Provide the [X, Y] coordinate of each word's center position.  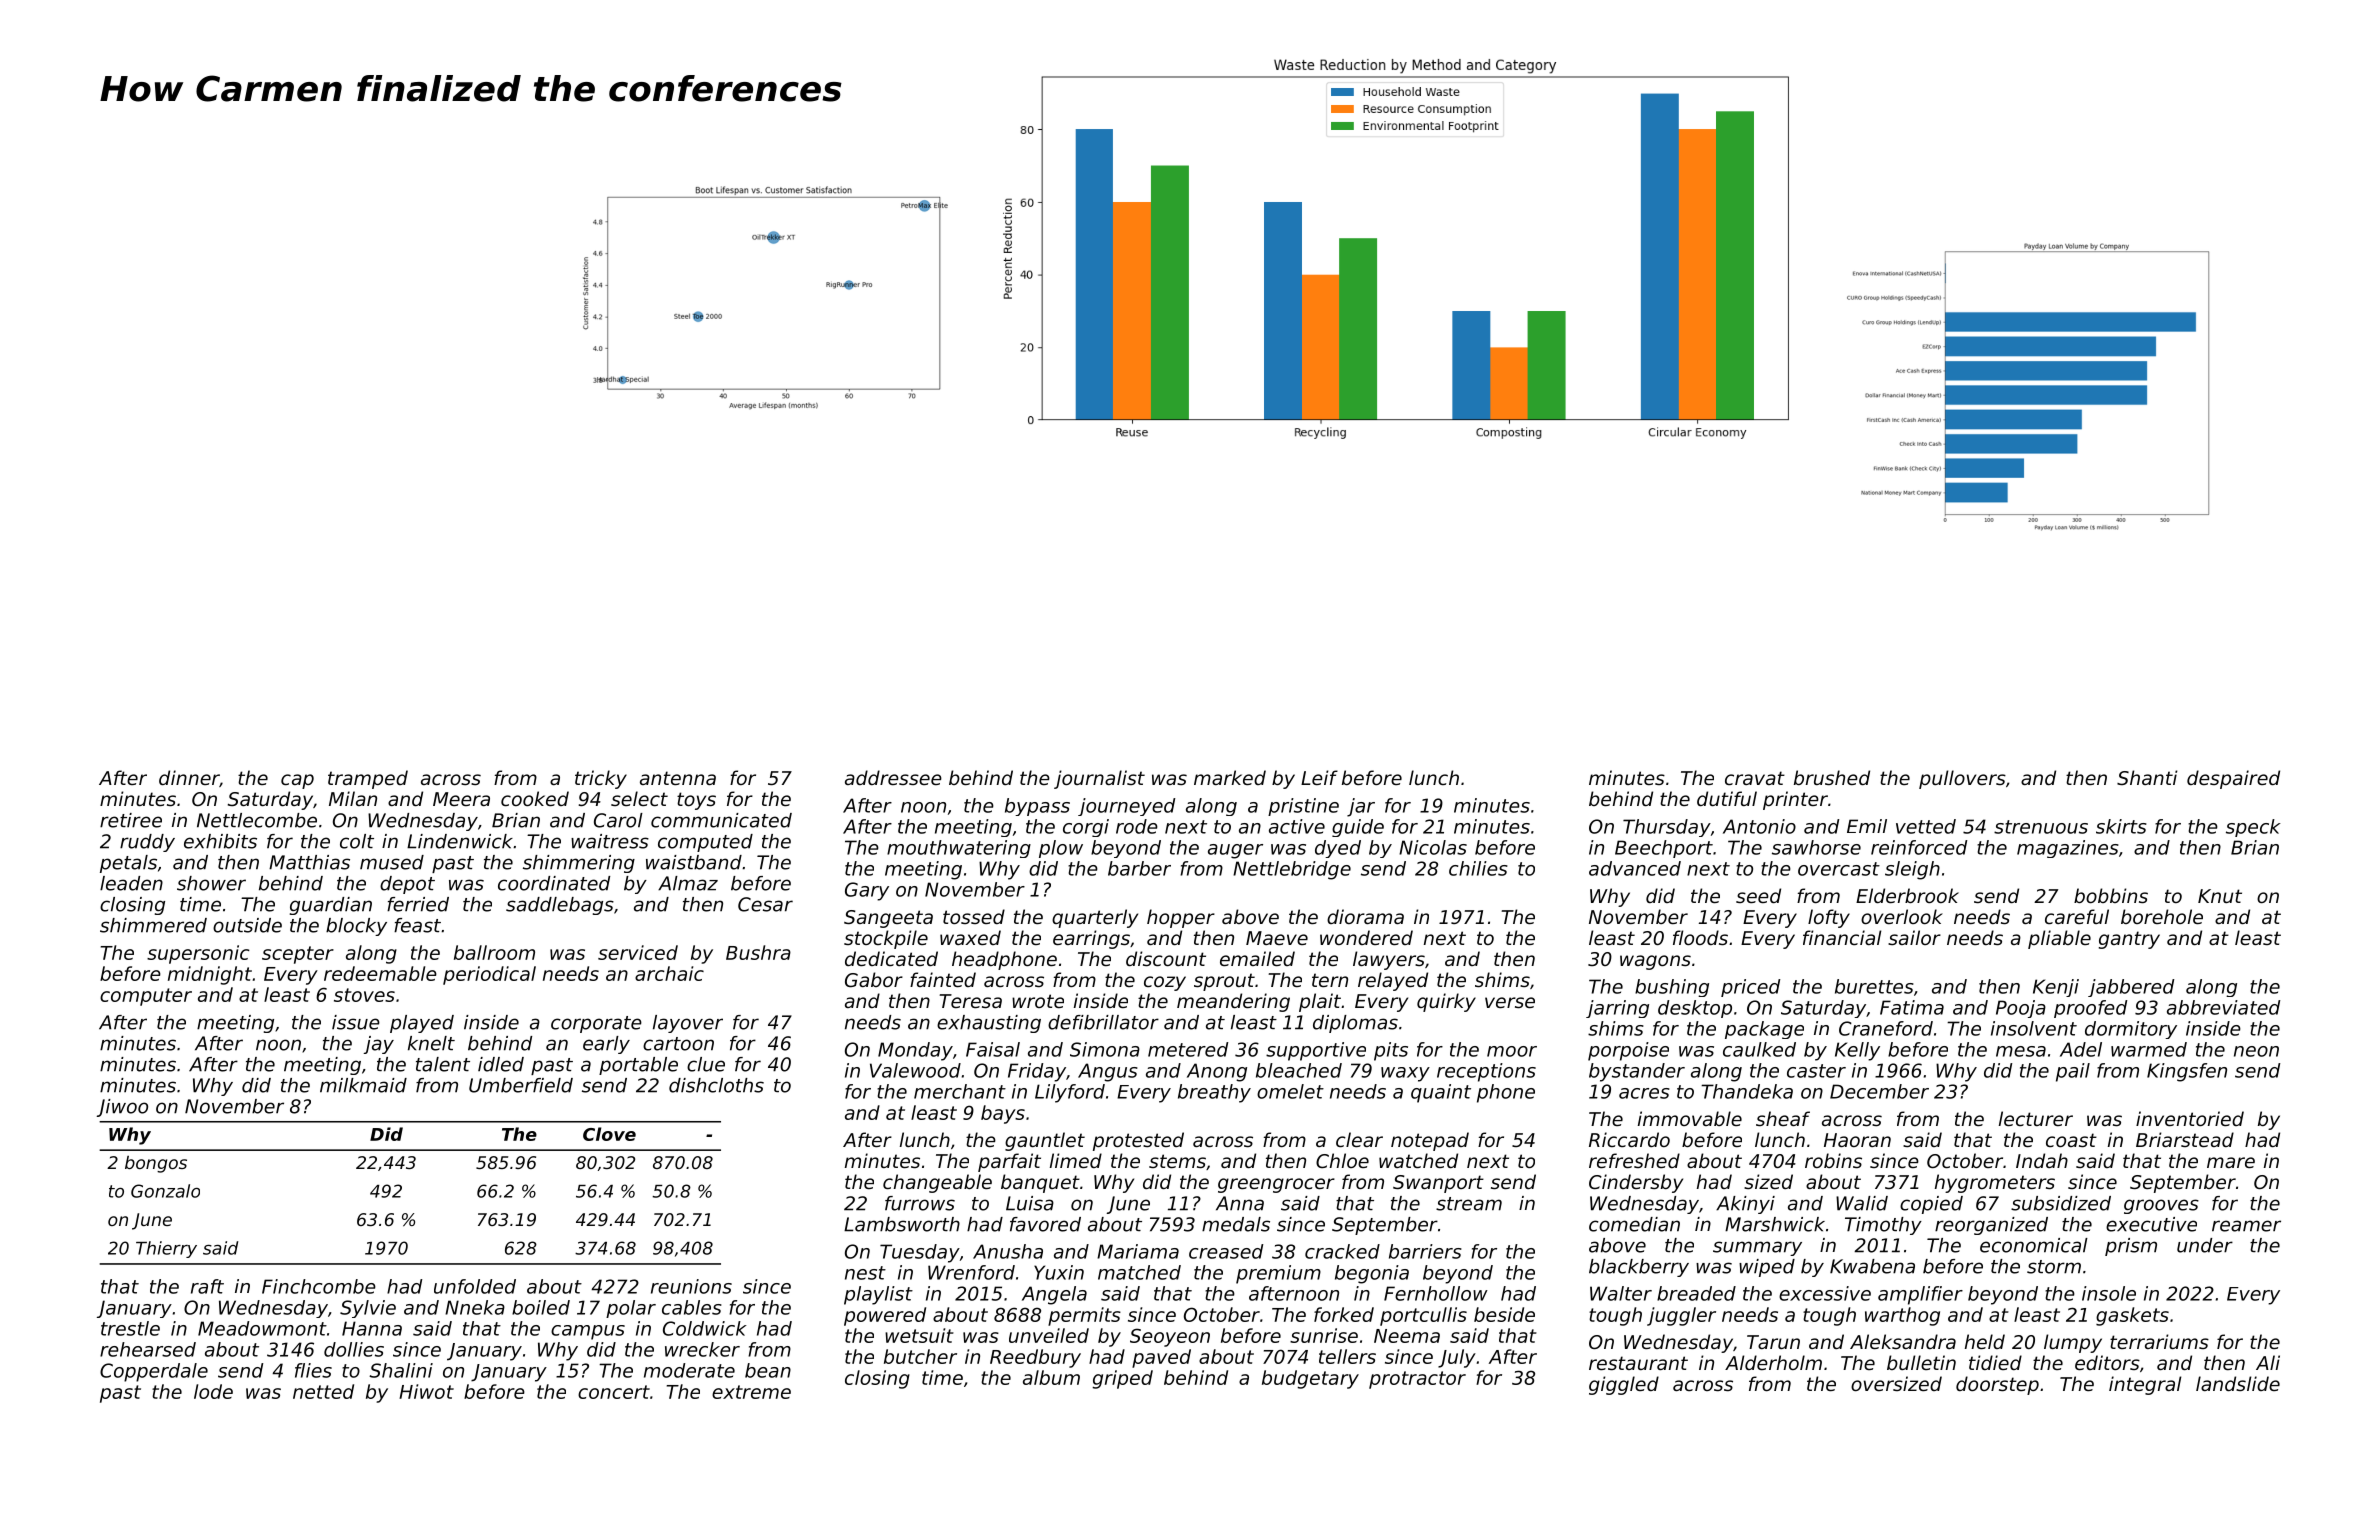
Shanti [2147, 777]
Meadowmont [262, 1328]
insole [2109, 1293]
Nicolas [1433, 847]
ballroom [494, 952]
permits [1084, 1316]
